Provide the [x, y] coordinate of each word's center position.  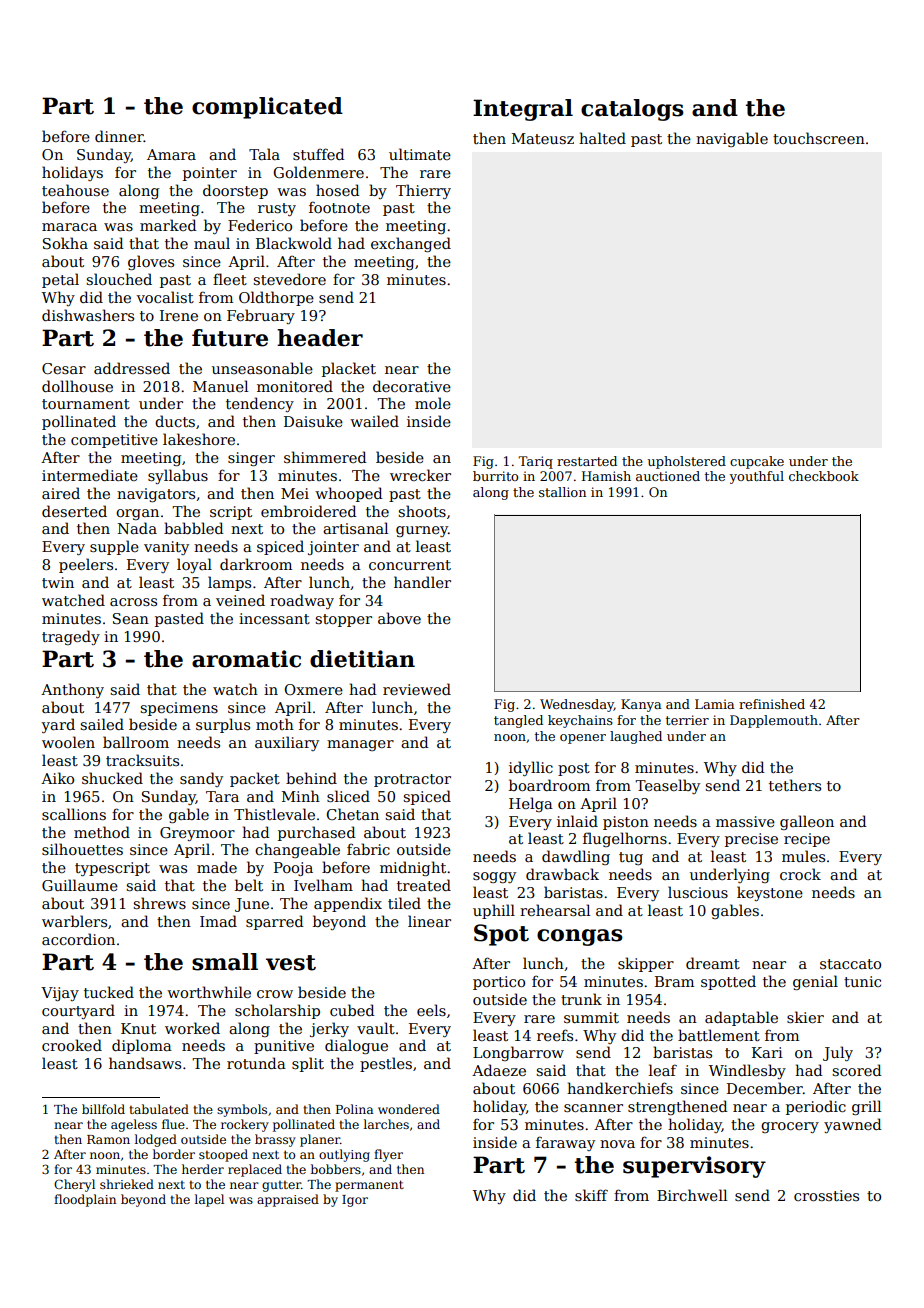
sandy [201, 779]
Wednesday [577, 705]
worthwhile [209, 992]
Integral [523, 110]
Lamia [715, 704]
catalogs [632, 110]
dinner [119, 136]
